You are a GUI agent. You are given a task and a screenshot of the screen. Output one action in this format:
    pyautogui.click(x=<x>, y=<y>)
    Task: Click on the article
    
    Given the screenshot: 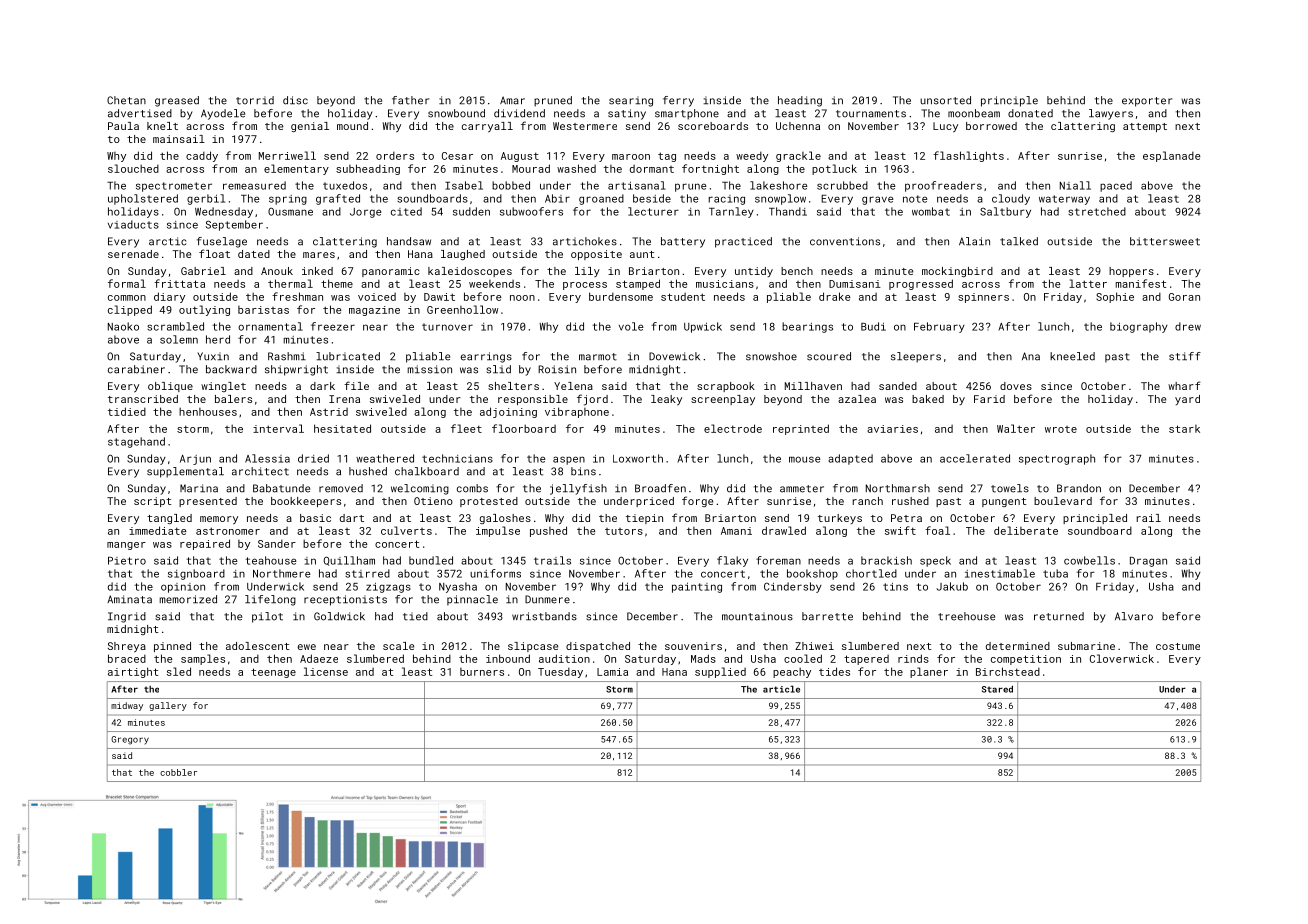 What is the action you would take?
    pyautogui.click(x=781, y=689)
